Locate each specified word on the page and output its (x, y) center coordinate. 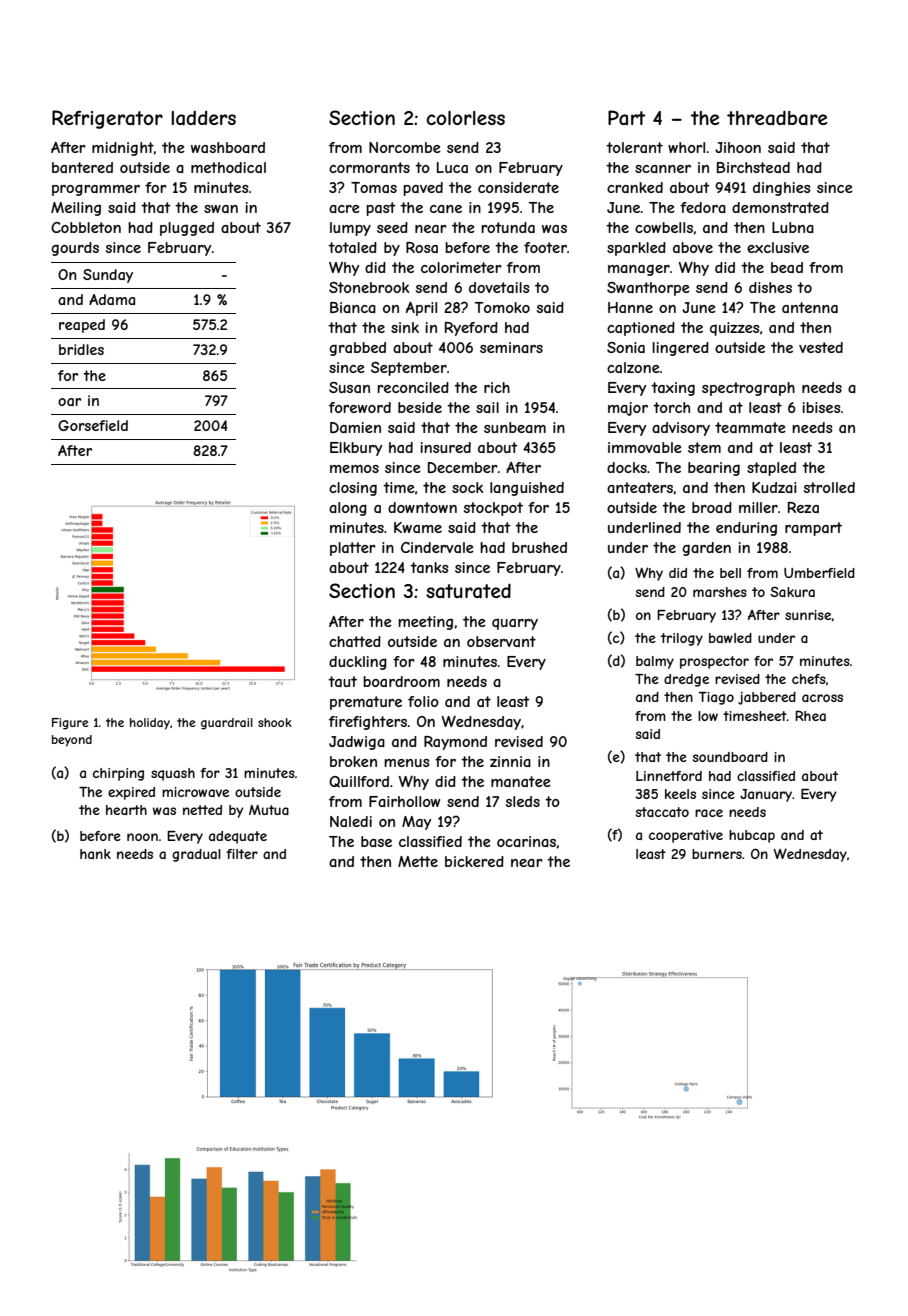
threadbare (777, 118)
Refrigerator (107, 119)
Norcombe (405, 147)
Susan (349, 387)
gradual (196, 855)
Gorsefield (93, 425)
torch (671, 407)
